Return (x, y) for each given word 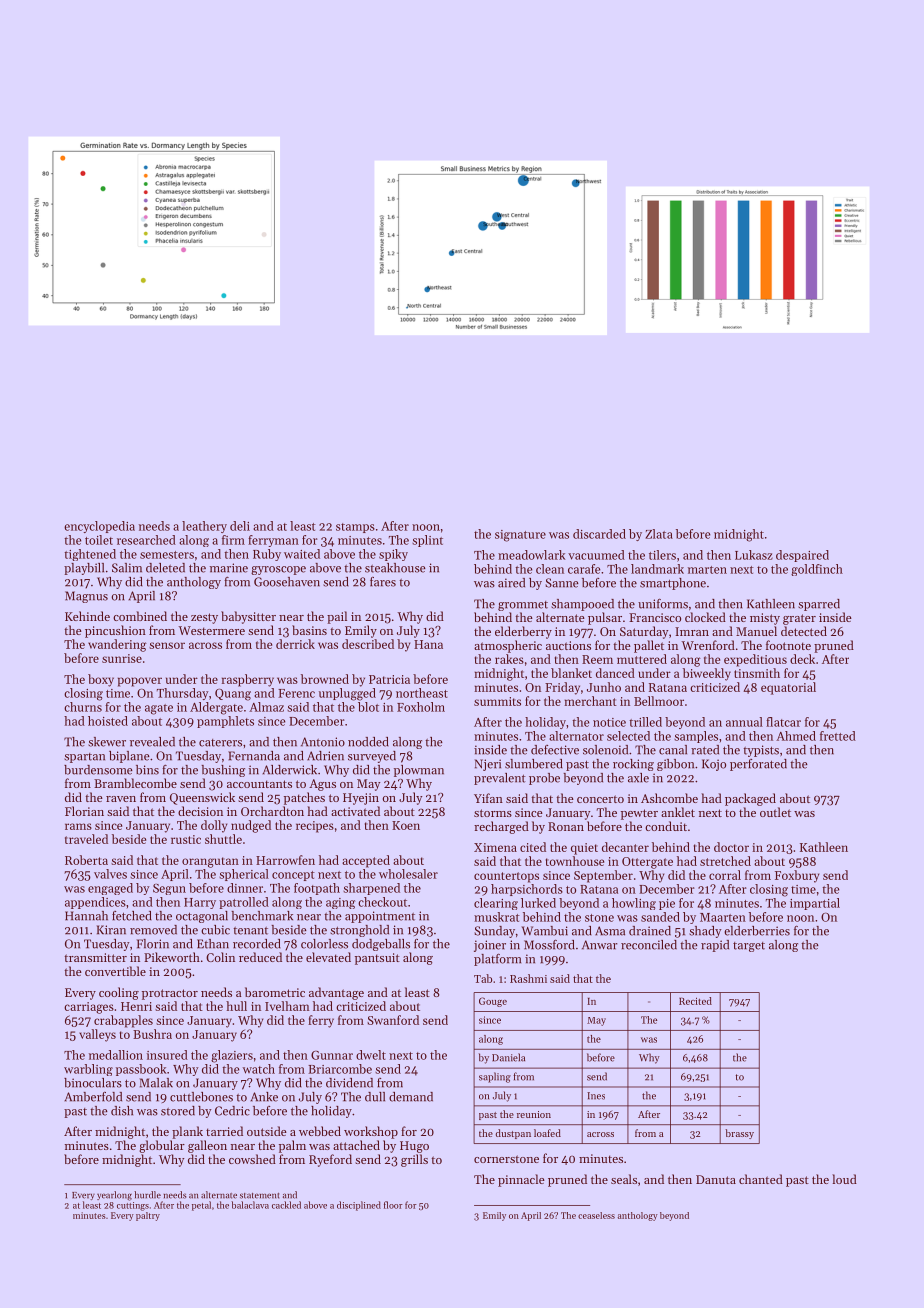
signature (520, 536)
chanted (761, 1179)
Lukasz (754, 555)
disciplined (359, 1206)
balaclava (250, 1205)
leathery (204, 527)
